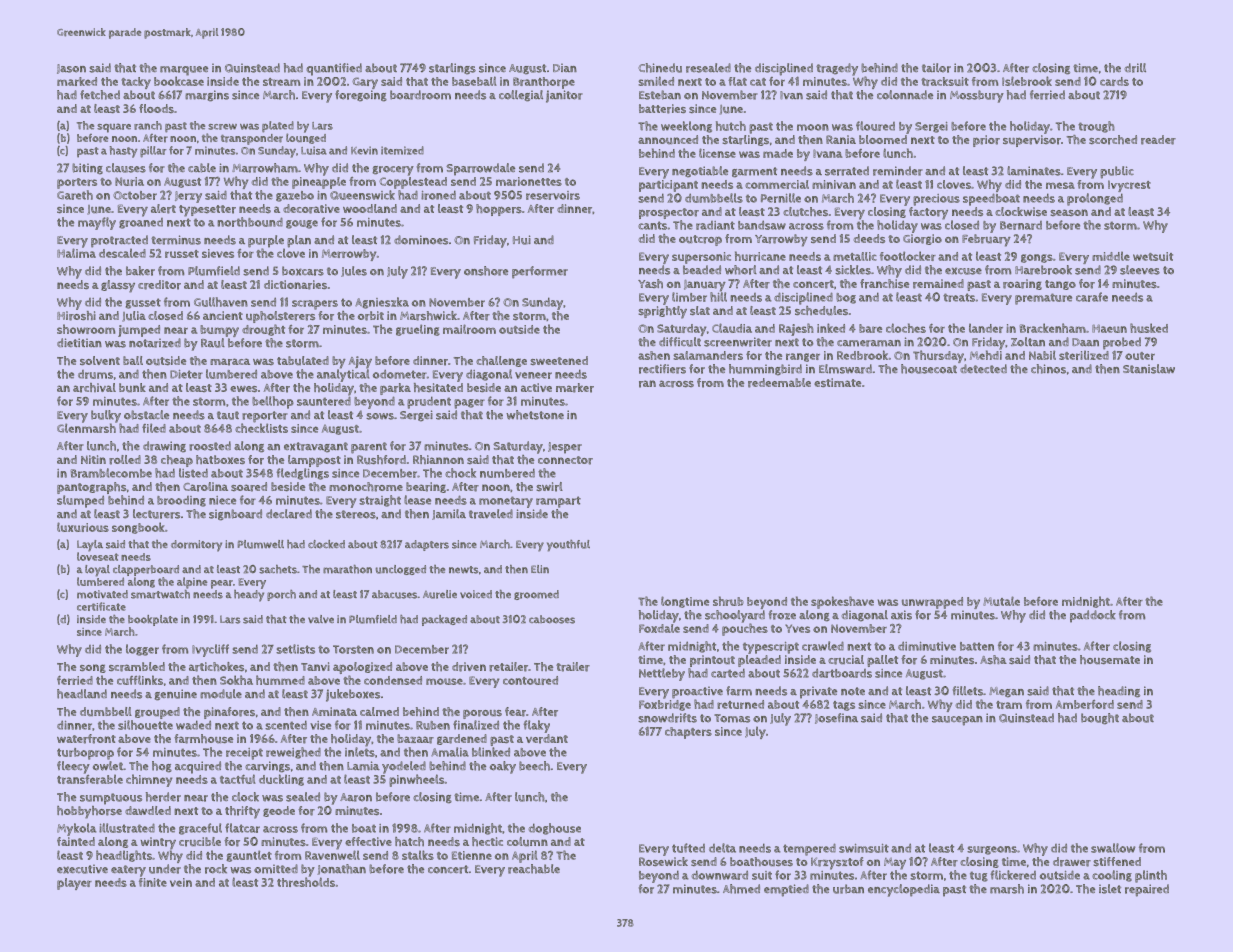  What do you see at coordinates (444, 681) in the image?
I see `mouse` at bounding box center [444, 681].
